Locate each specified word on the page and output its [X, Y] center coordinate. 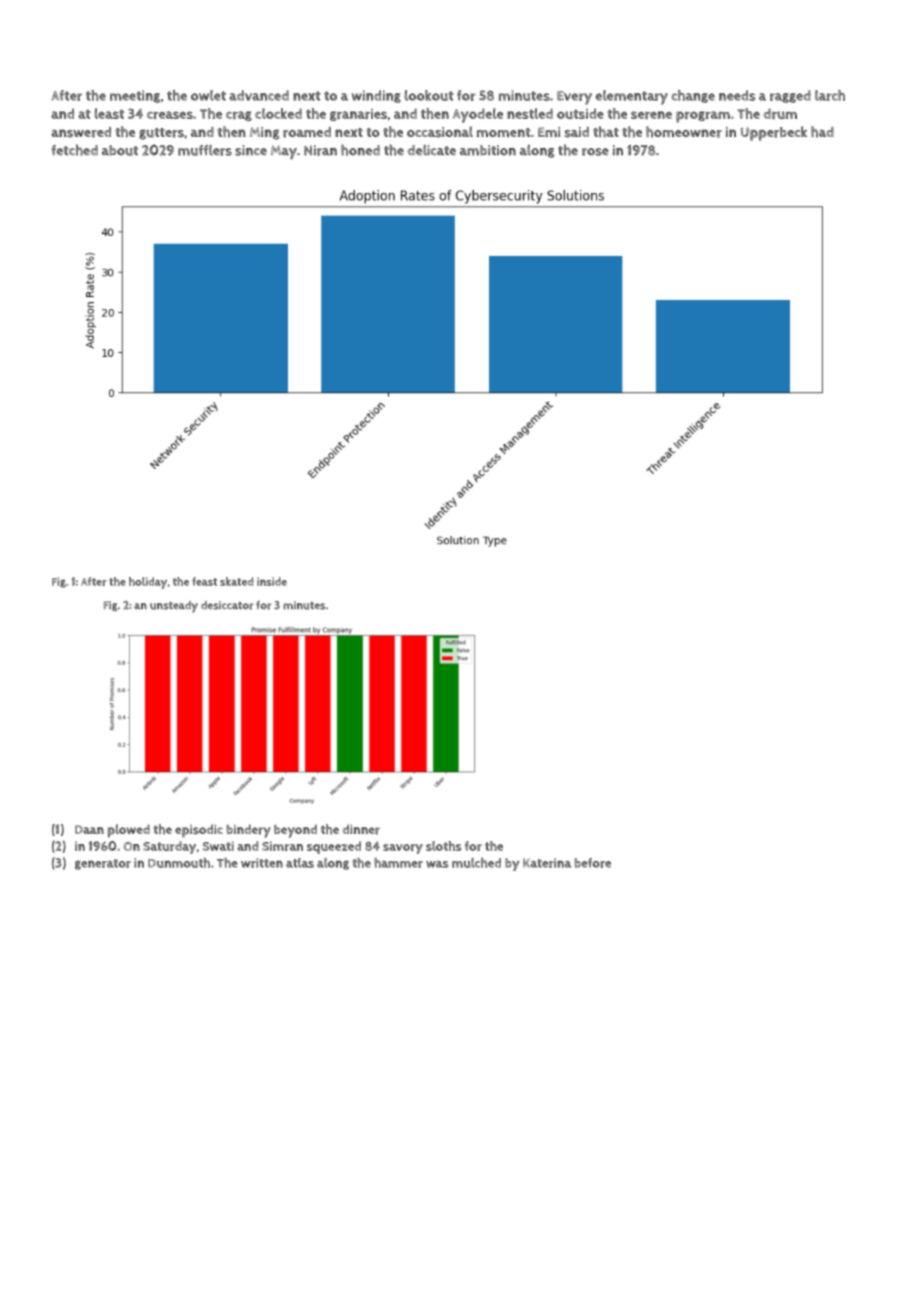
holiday [148, 583]
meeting [135, 96]
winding [376, 96]
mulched [476, 863]
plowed [128, 831]
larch [830, 95]
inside [272, 581]
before [592, 863]
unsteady [174, 607]
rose [595, 152]
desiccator [227, 605]
